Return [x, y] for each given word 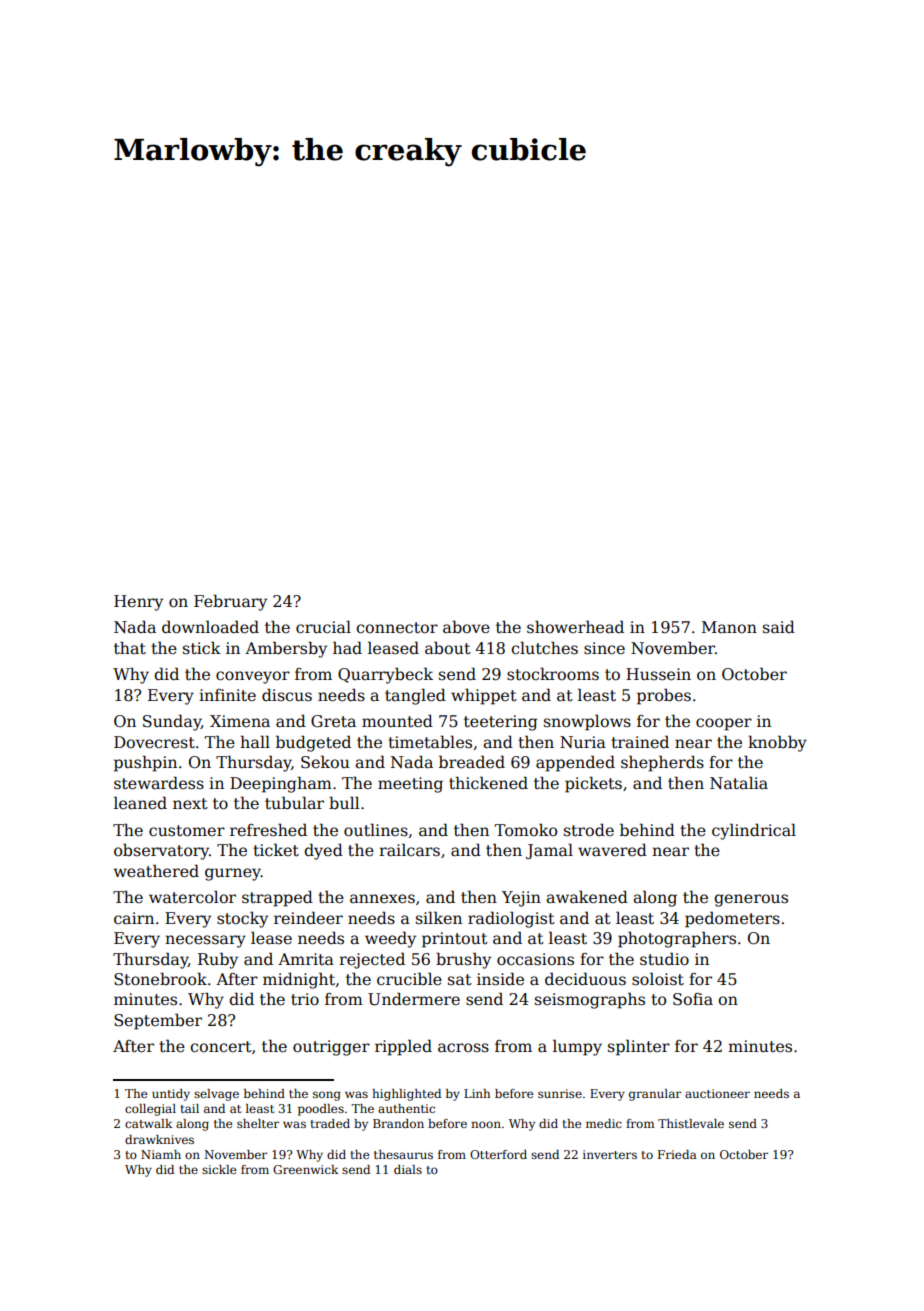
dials [408, 1169]
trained [640, 741]
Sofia [693, 999]
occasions [535, 959]
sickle [219, 1169]
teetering [500, 723]
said [779, 626]
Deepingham [281, 785]
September [158, 1021]
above [466, 627]
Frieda [677, 1154]
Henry [138, 603]
